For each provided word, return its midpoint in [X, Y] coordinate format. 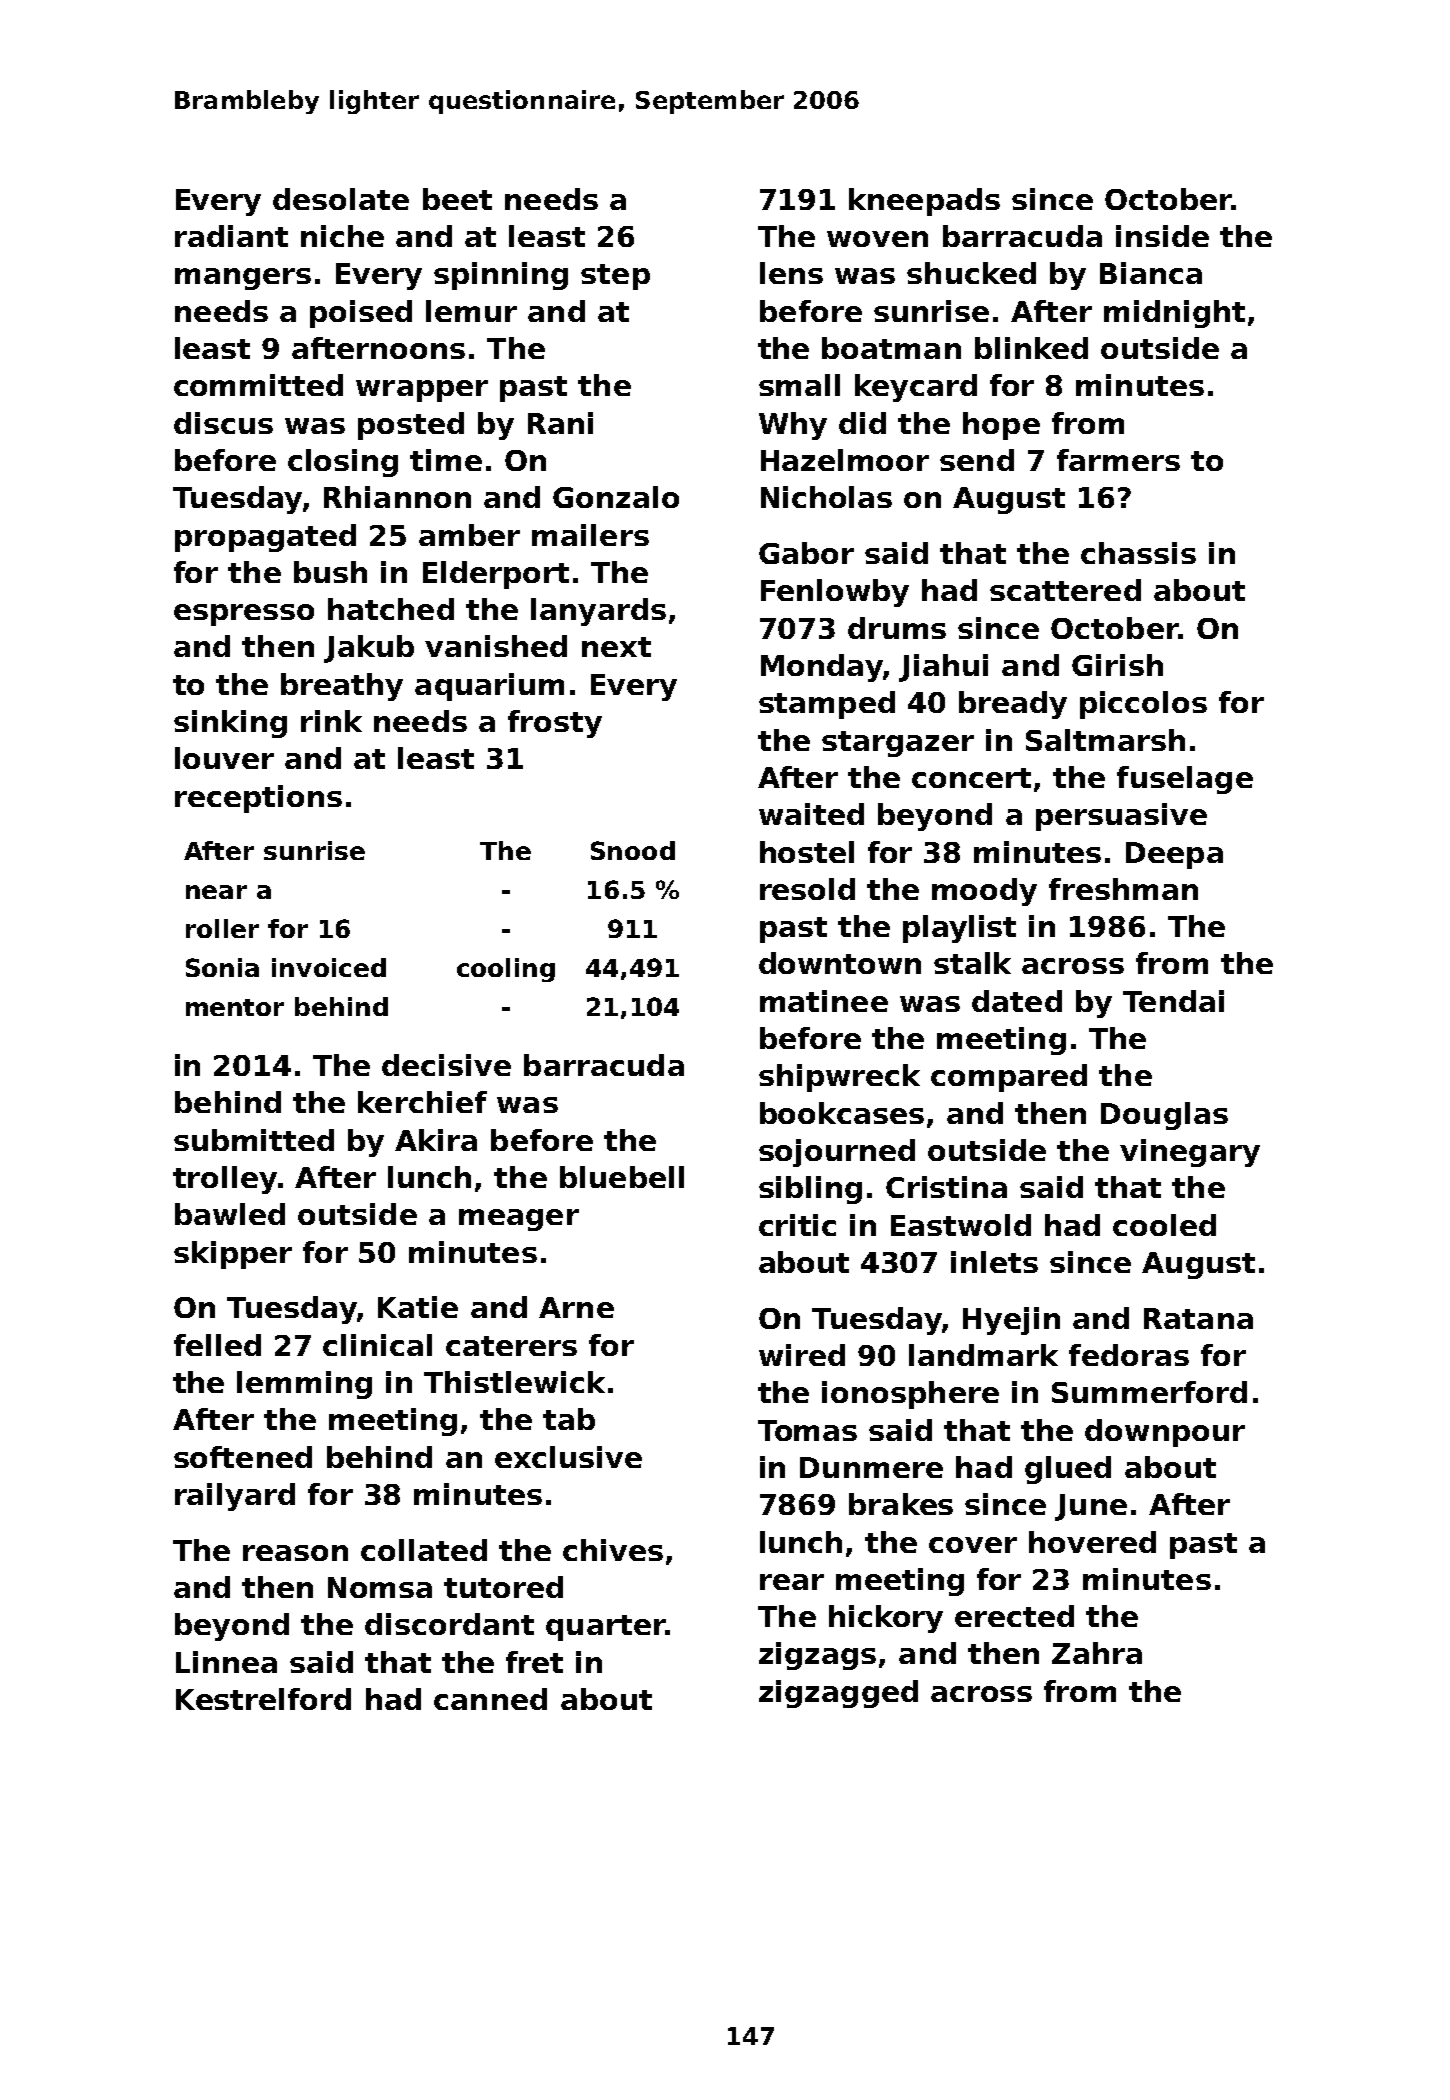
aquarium [489, 687]
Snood [633, 850]
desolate [341, 199]
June [1091, 1507]
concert [971, 778]
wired [802, 1355]
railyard [235, 1497]
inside [1162, 236]
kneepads [924, 202]
